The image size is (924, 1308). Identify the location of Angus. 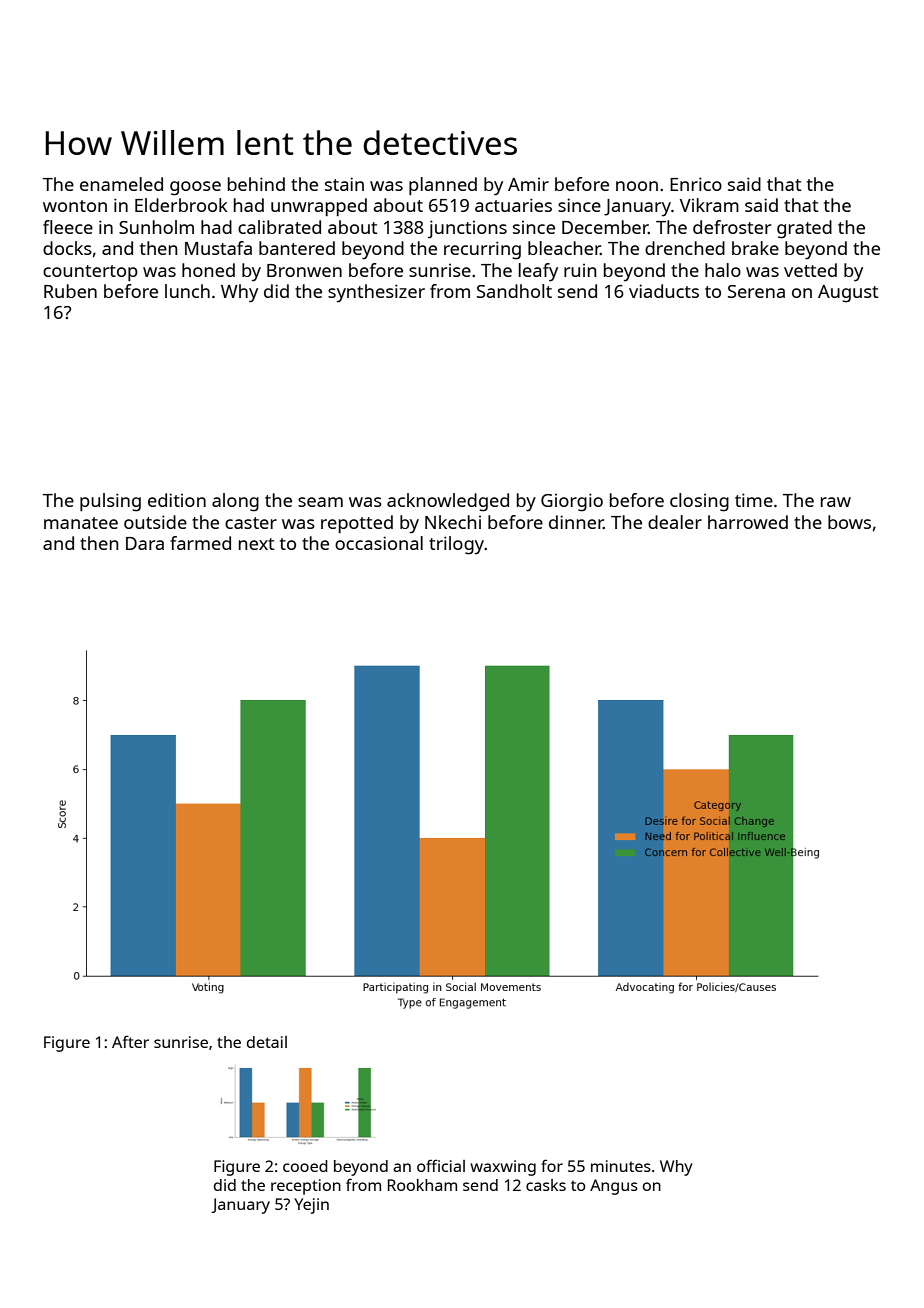
(614, 1187).
